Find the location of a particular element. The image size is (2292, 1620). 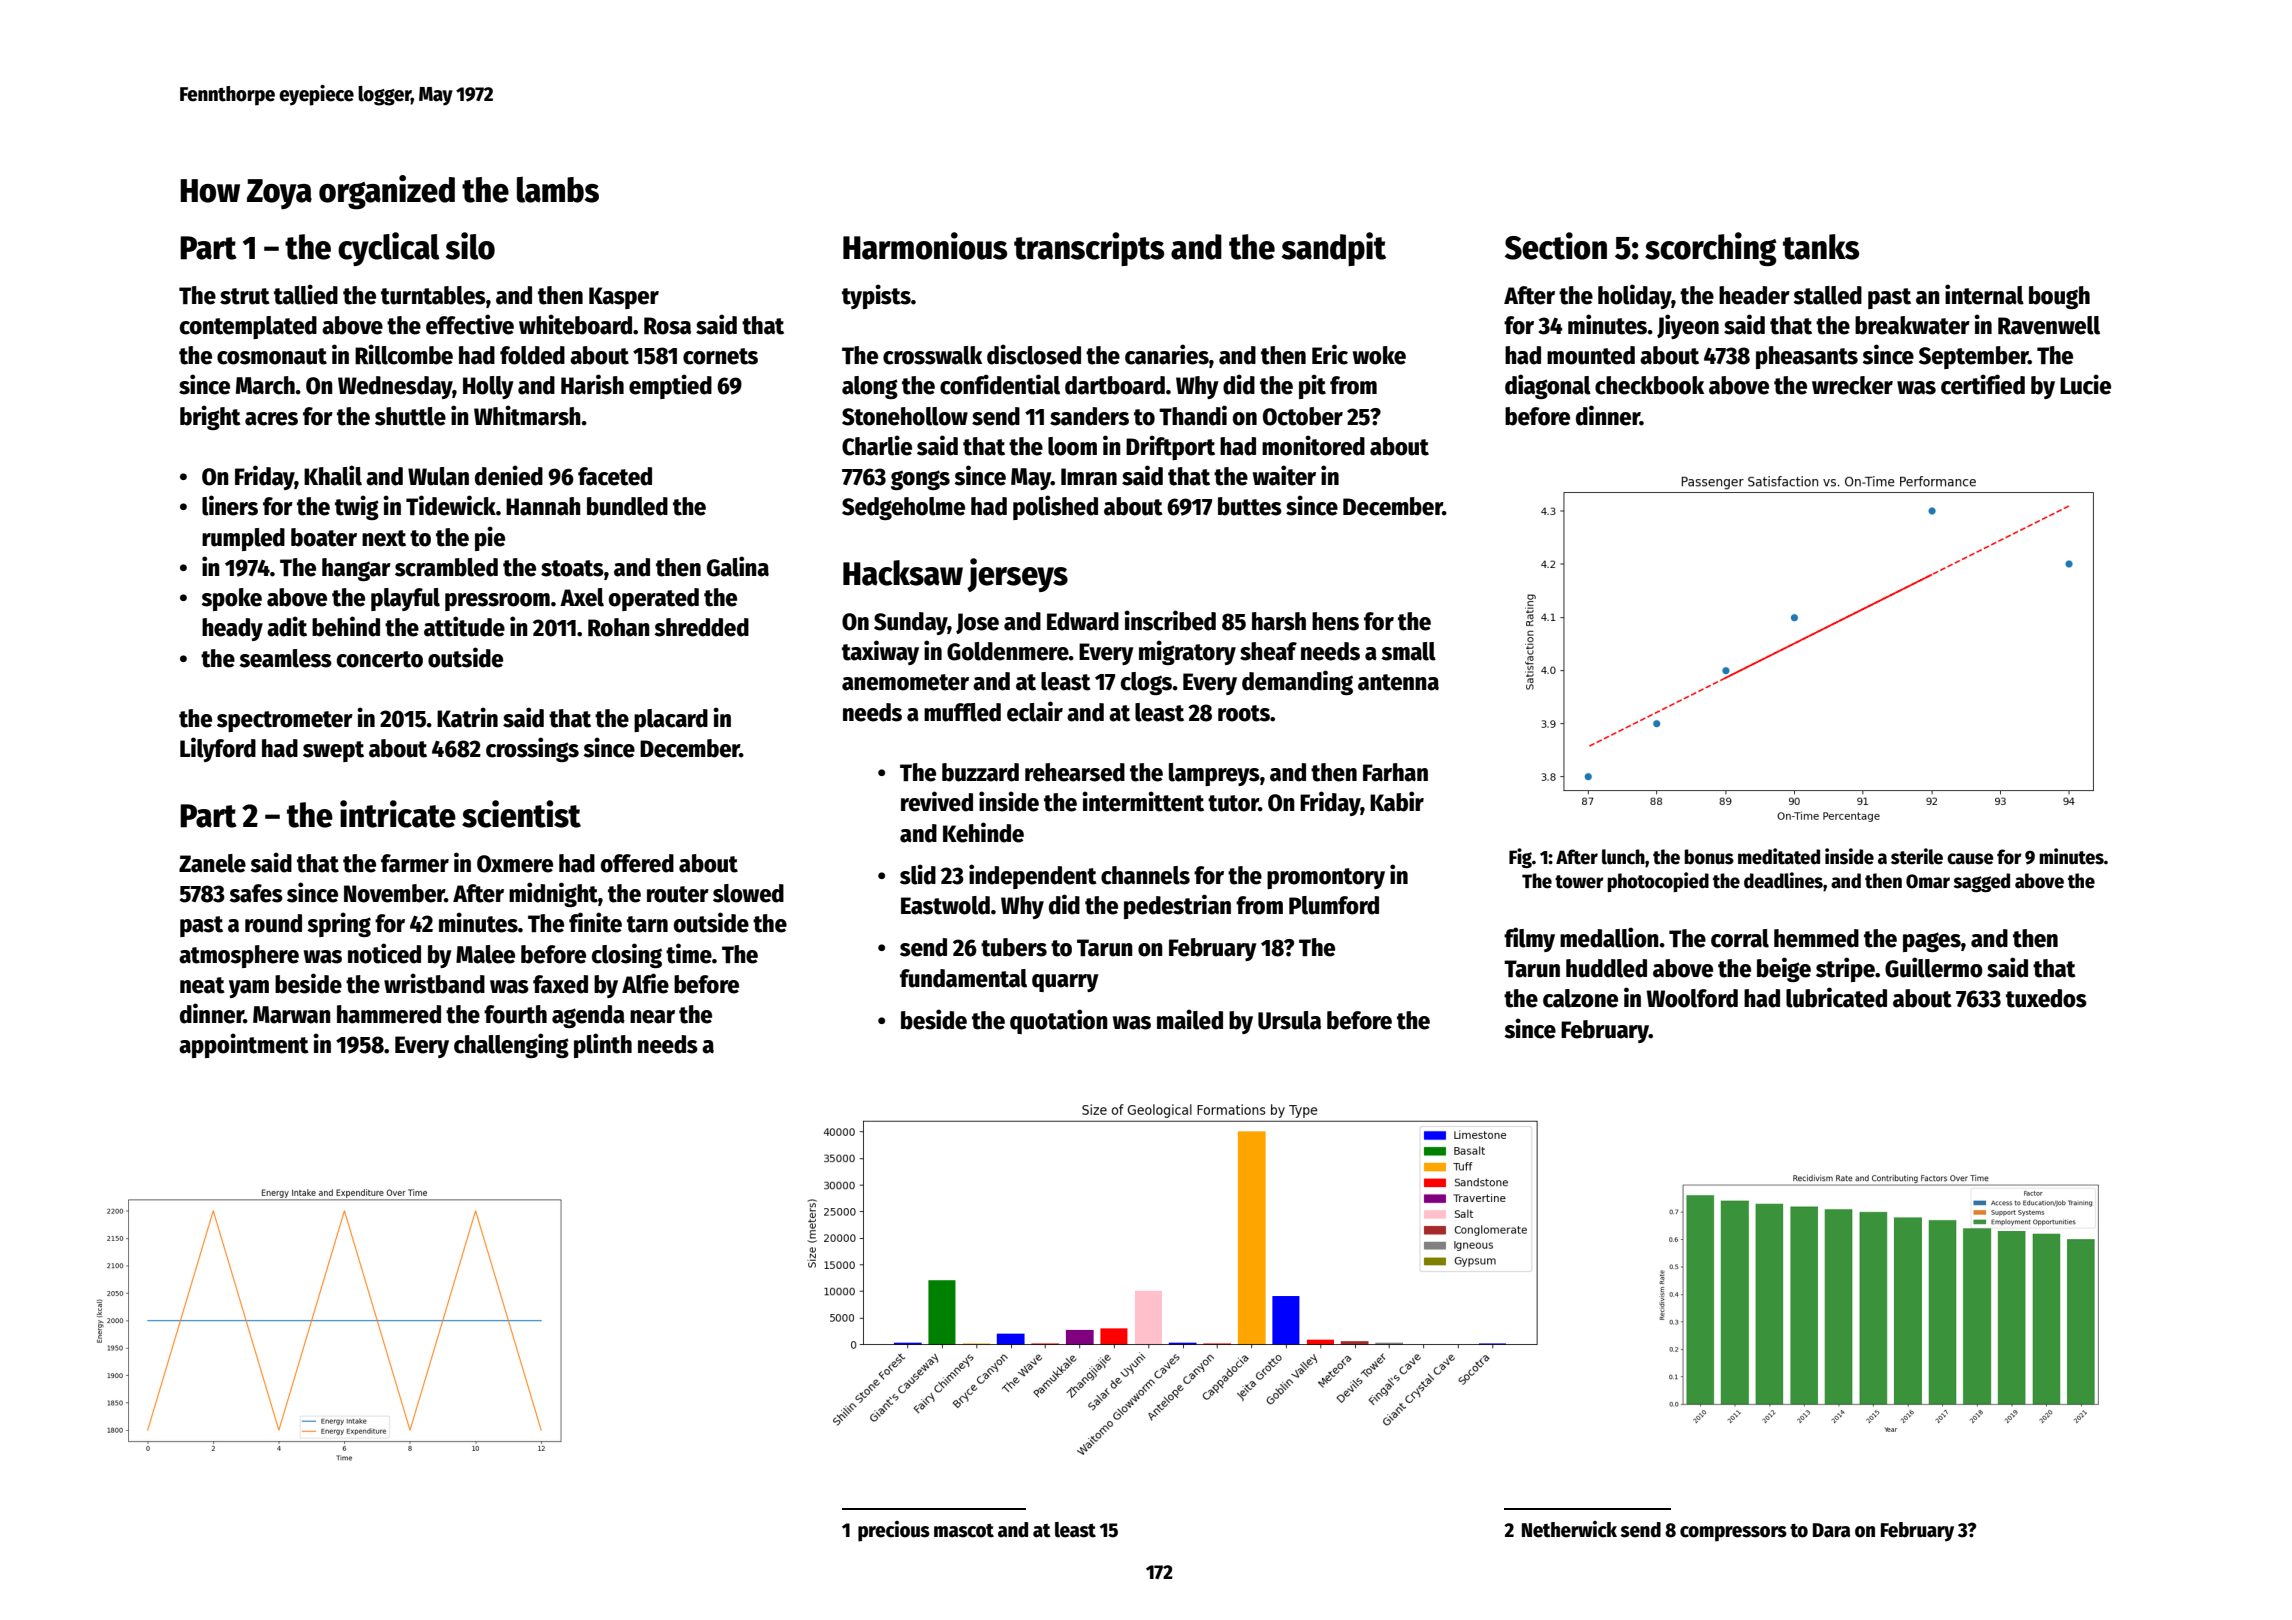

cyclical is located at coordinates (389, 249).
